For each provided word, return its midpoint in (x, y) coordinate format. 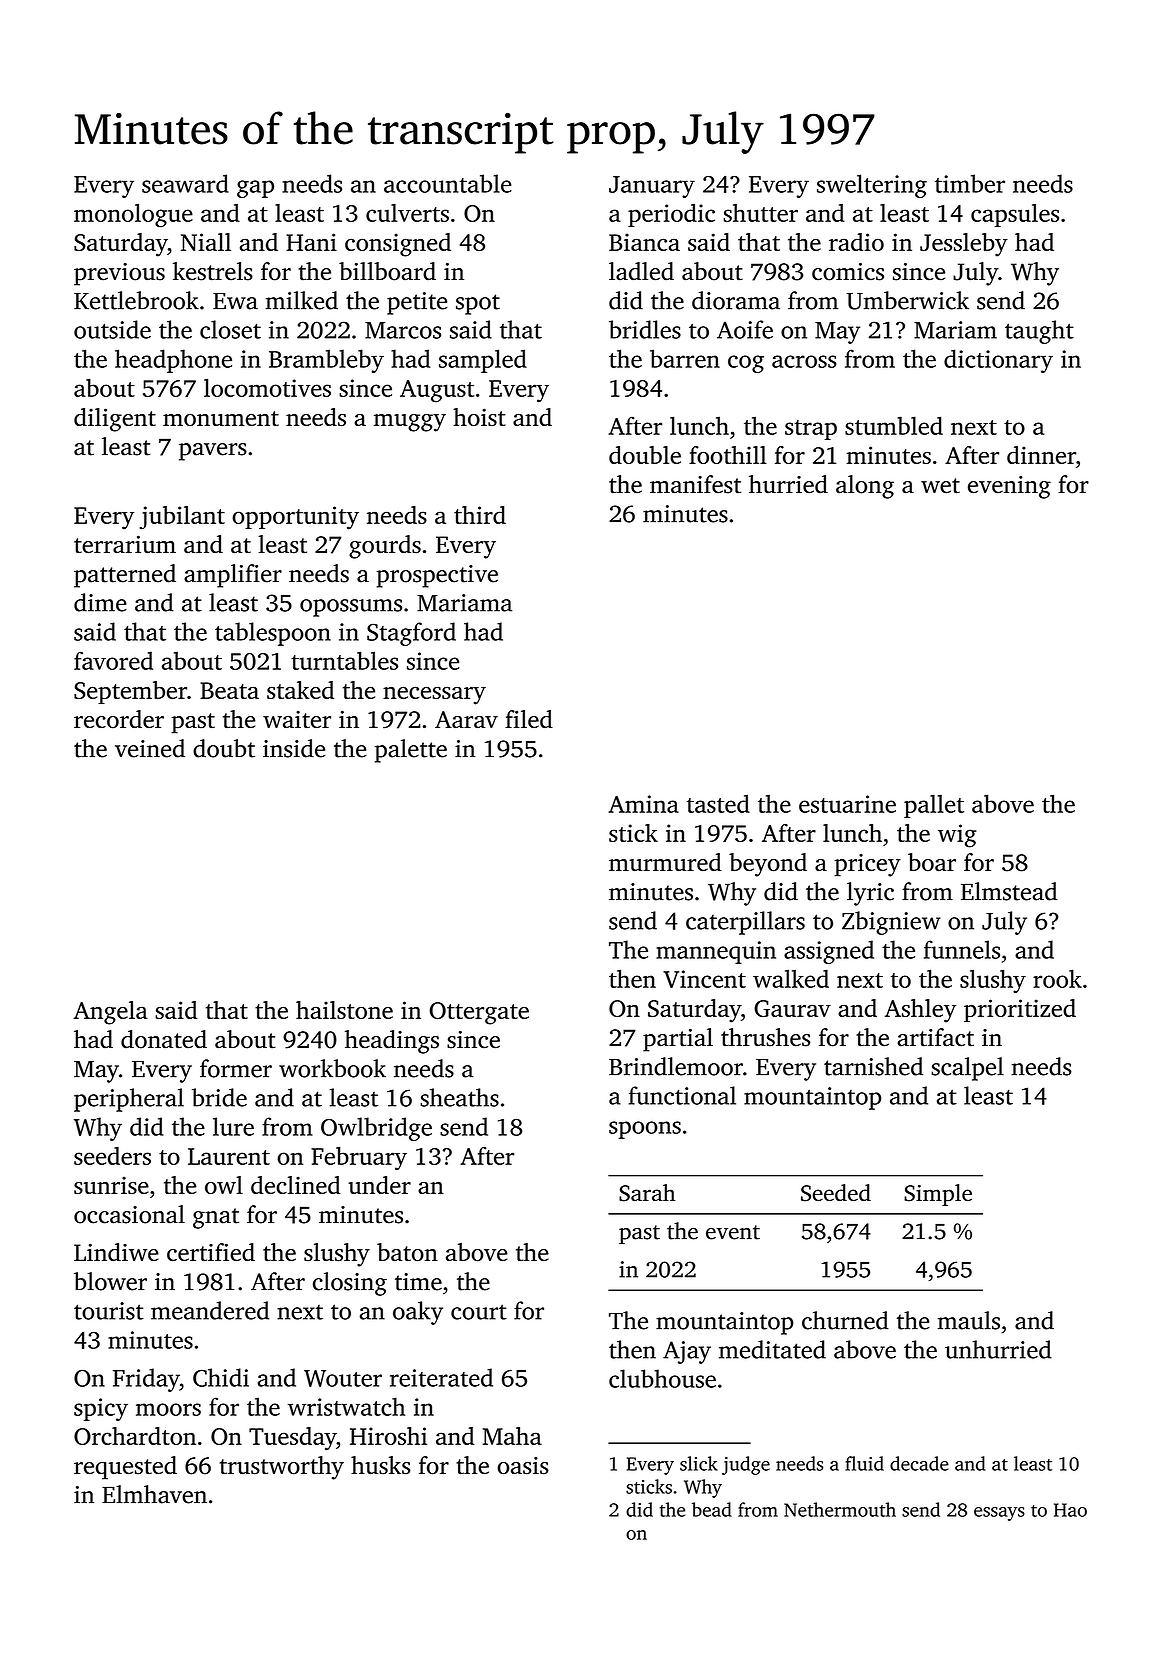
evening (1009, 487)
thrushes (765, 1037)
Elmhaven (154, 1494)
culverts (407, 213)
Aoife (745, 329)
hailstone (344, 1010)
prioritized (1020, 1010)
